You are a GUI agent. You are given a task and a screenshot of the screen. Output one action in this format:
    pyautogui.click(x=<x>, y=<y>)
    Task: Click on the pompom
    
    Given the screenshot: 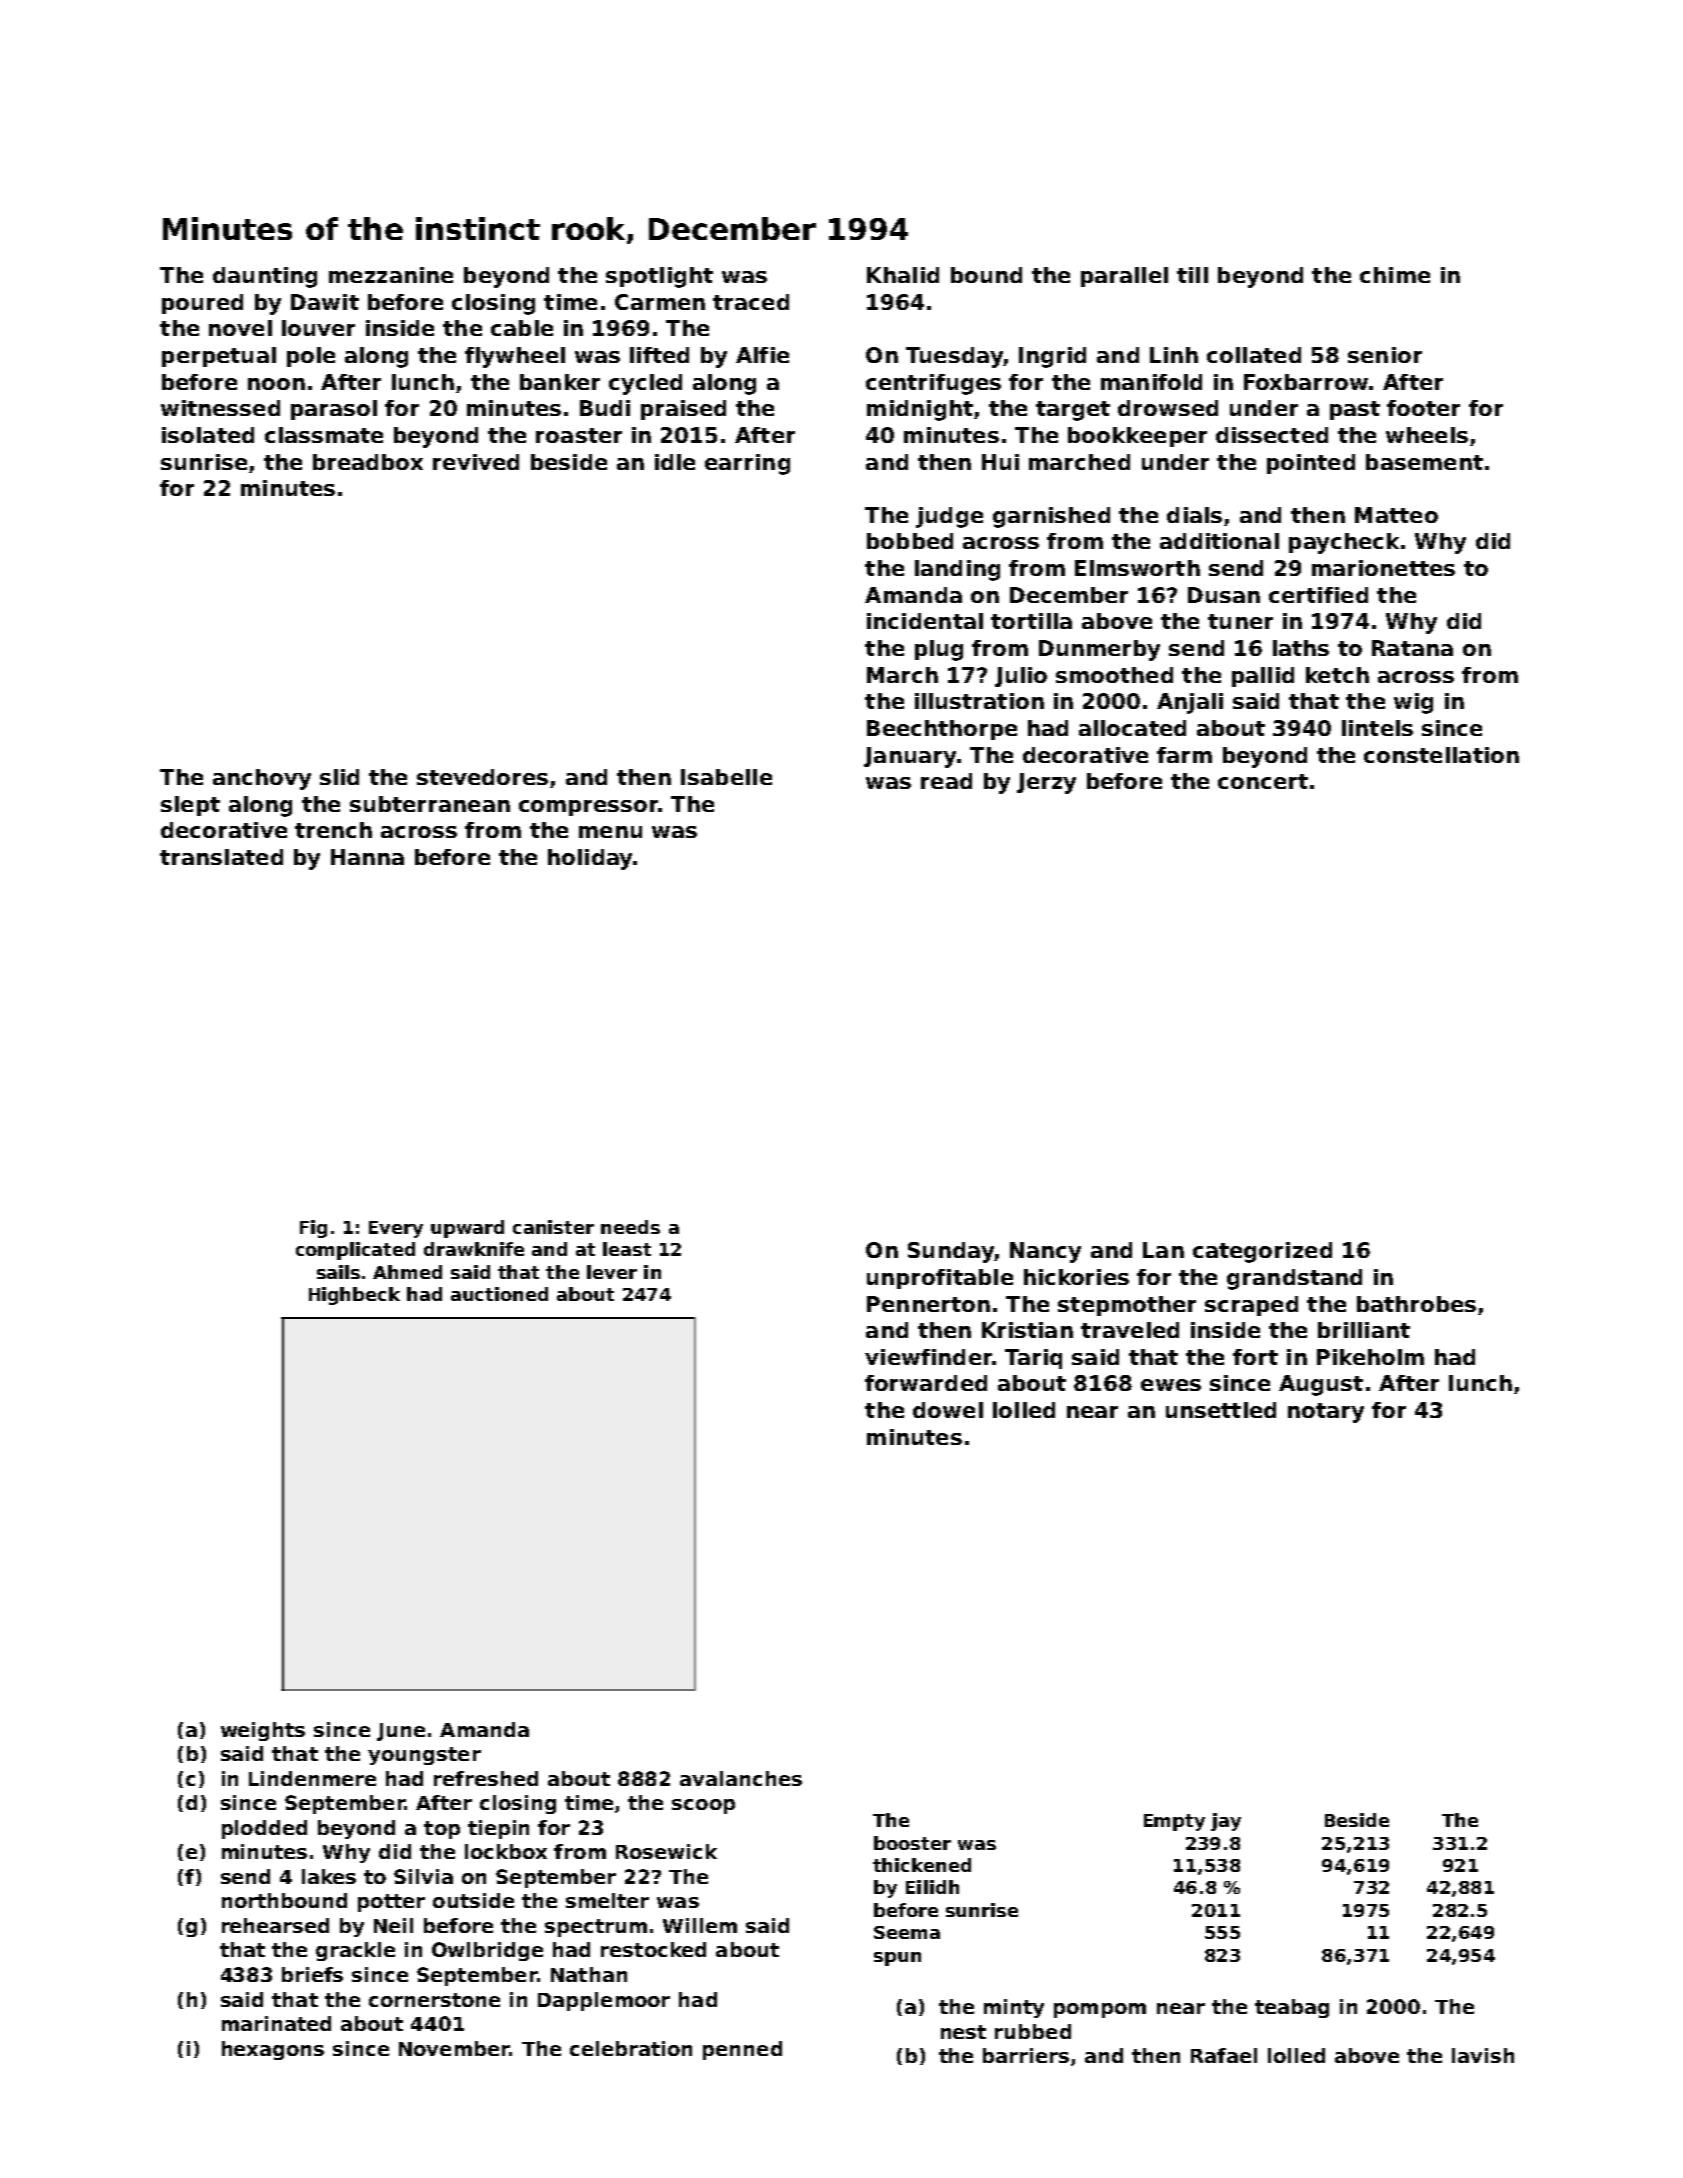 What is the action you would take?
    pyautogui.click(x=1100, y=2010)
